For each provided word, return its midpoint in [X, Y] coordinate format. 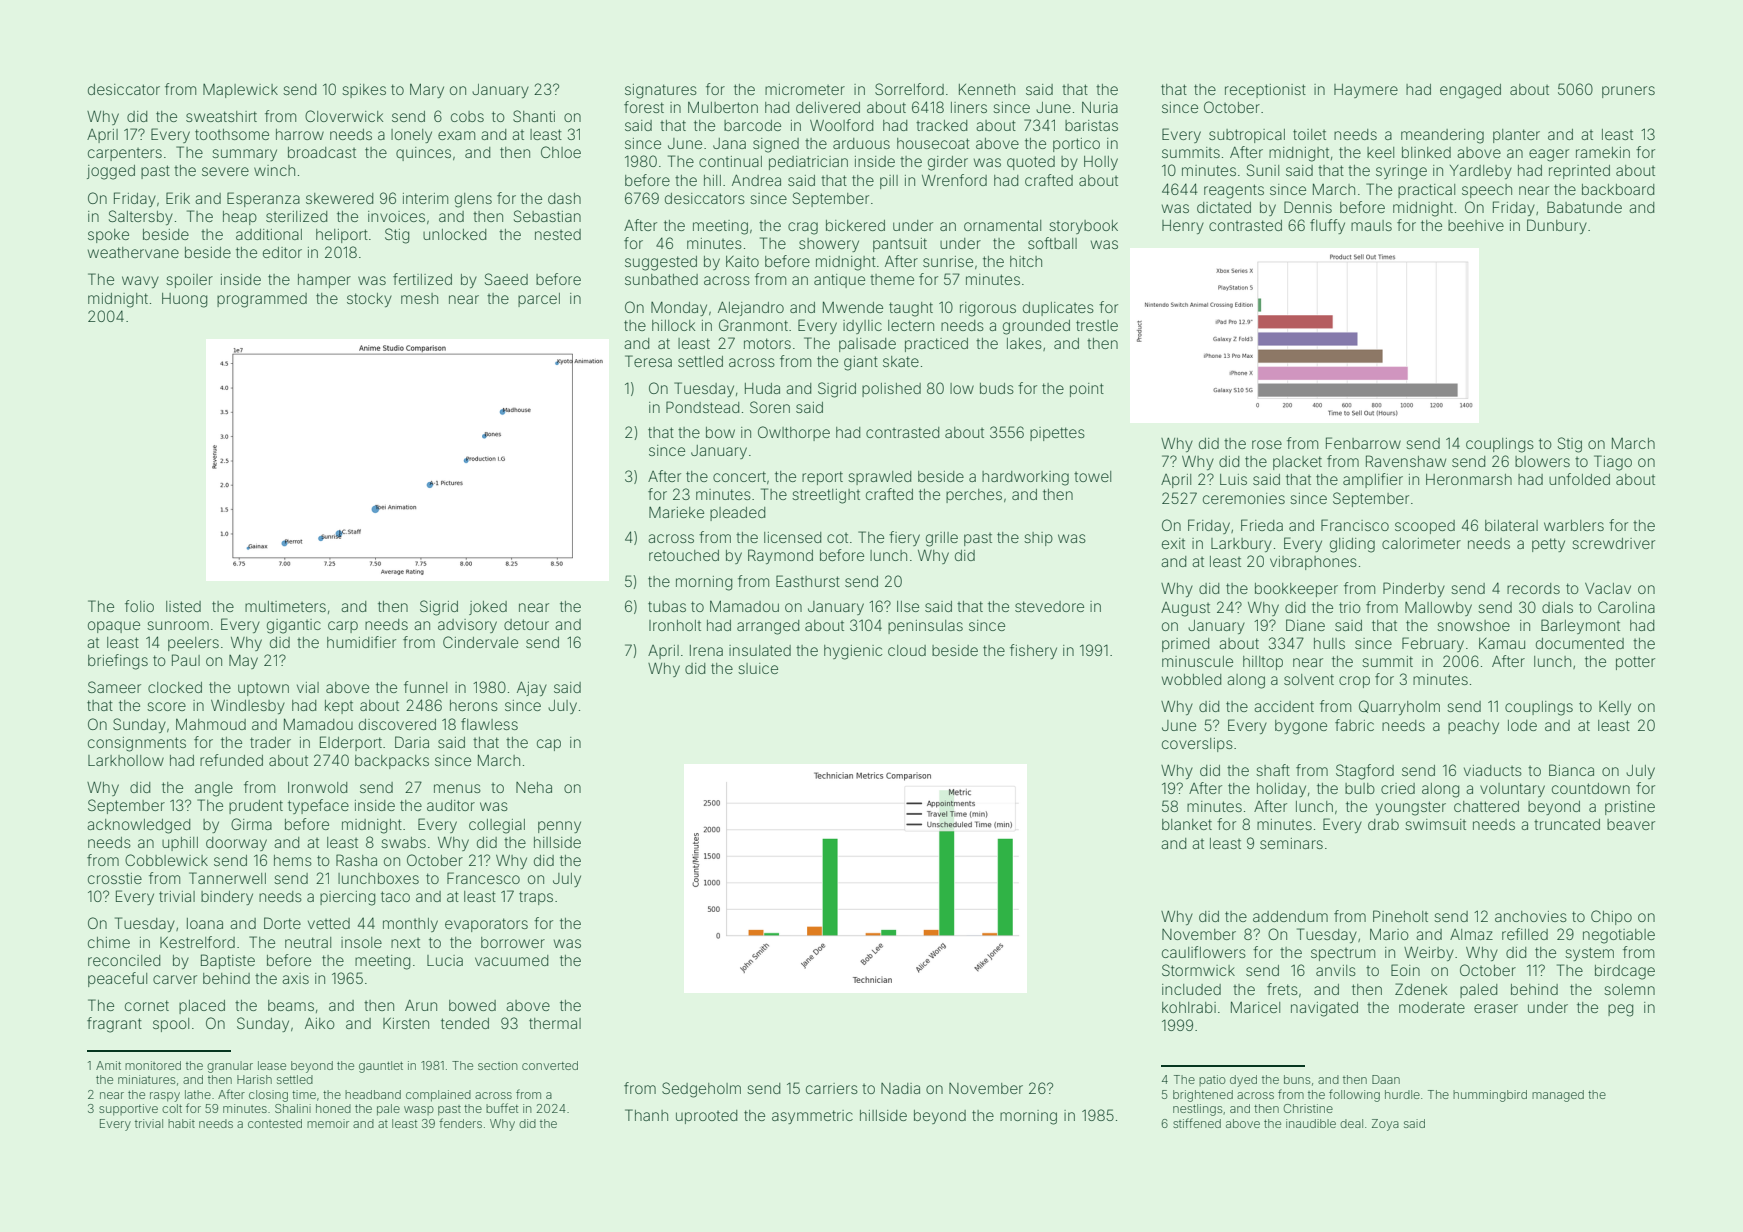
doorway [236, 844]
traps [536, 898]
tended [465, 1023]
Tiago [1613, 463]
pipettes [1057, 434]
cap [549, 745]
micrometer [805, 89]
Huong [184, 300]
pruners [1628, 92]
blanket [1187, 824]
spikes [364, 91]
